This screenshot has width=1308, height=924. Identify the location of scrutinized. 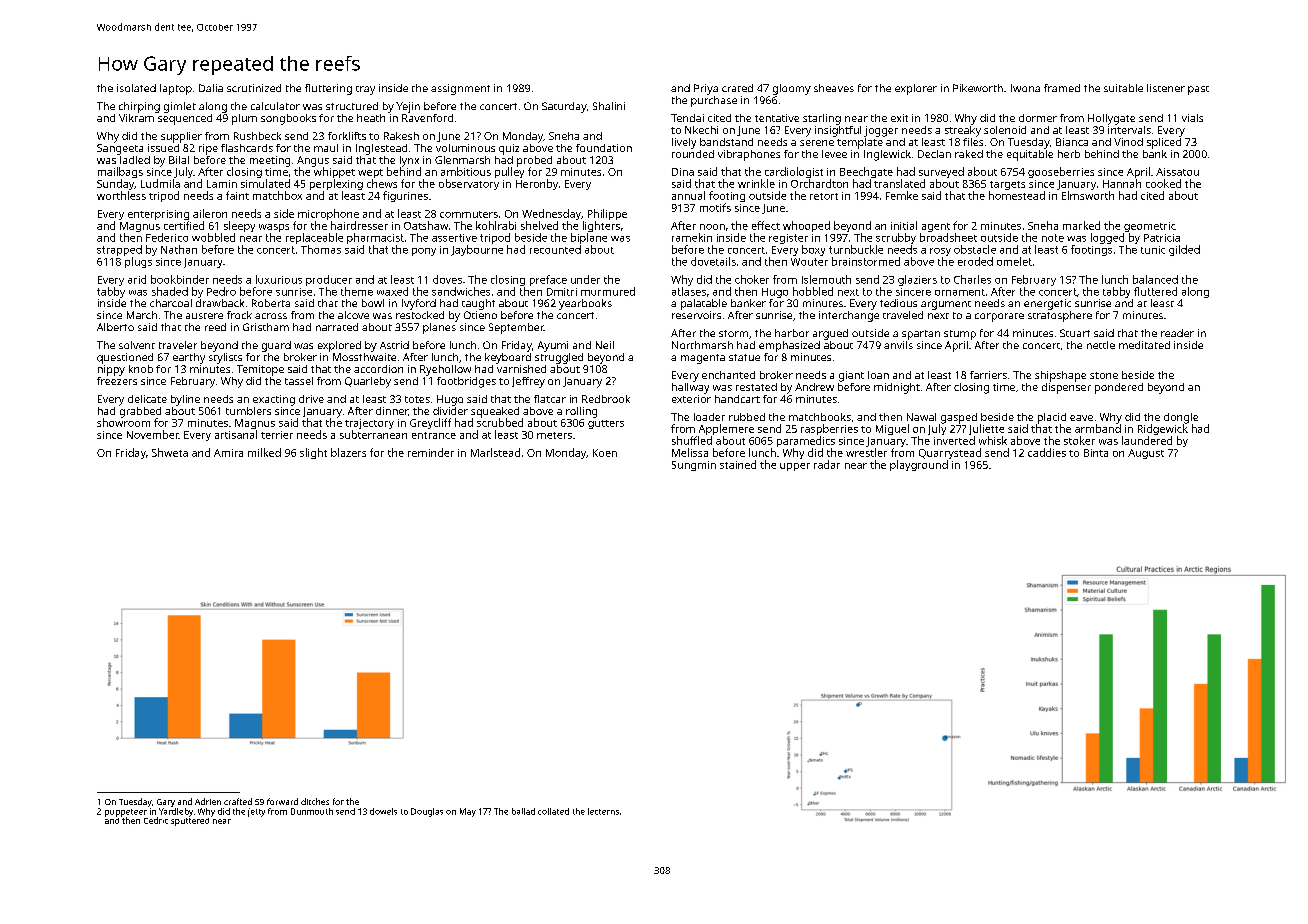
(254, 88).
